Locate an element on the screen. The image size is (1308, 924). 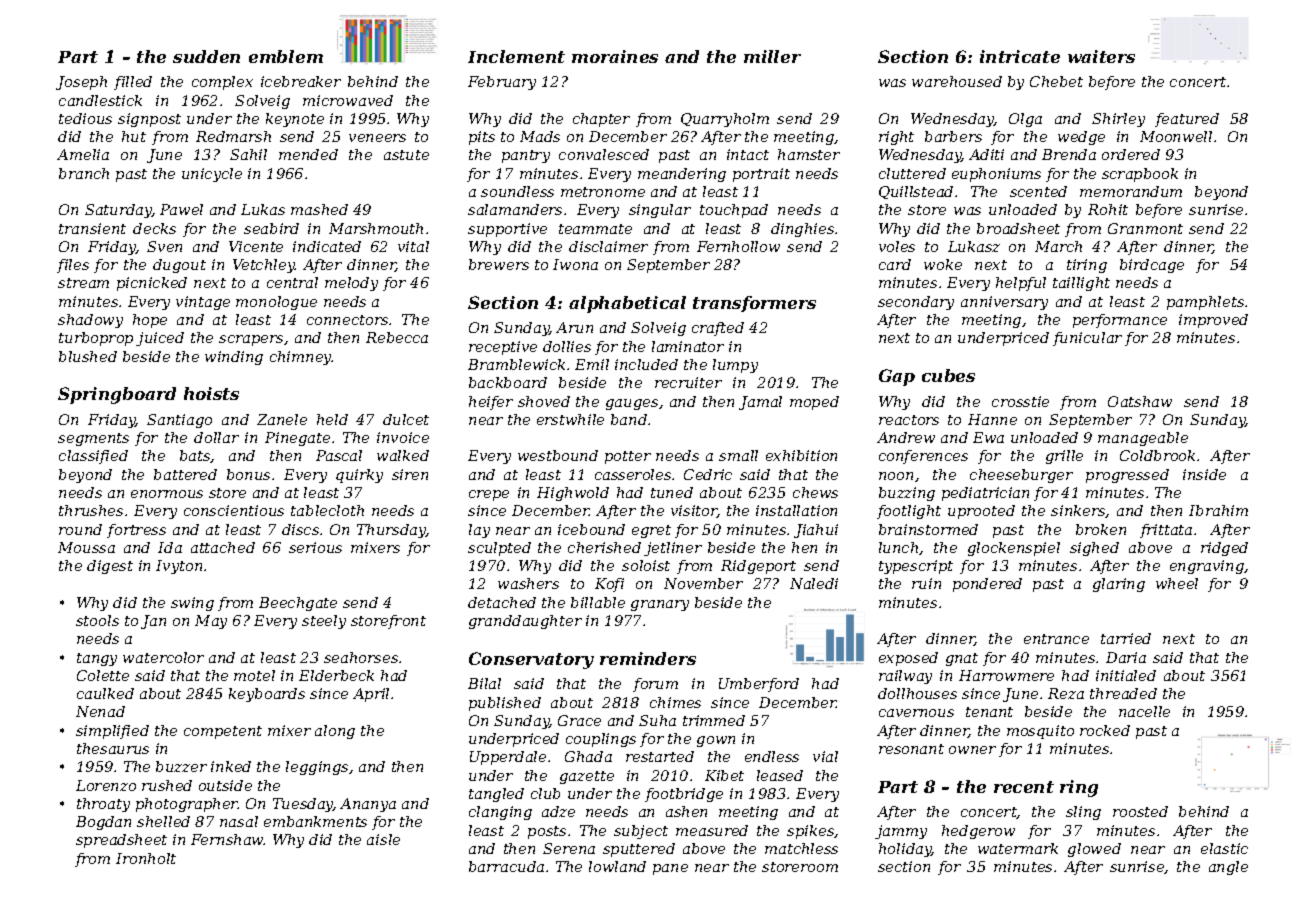
ordered is located at coordinates (1131, 154).
